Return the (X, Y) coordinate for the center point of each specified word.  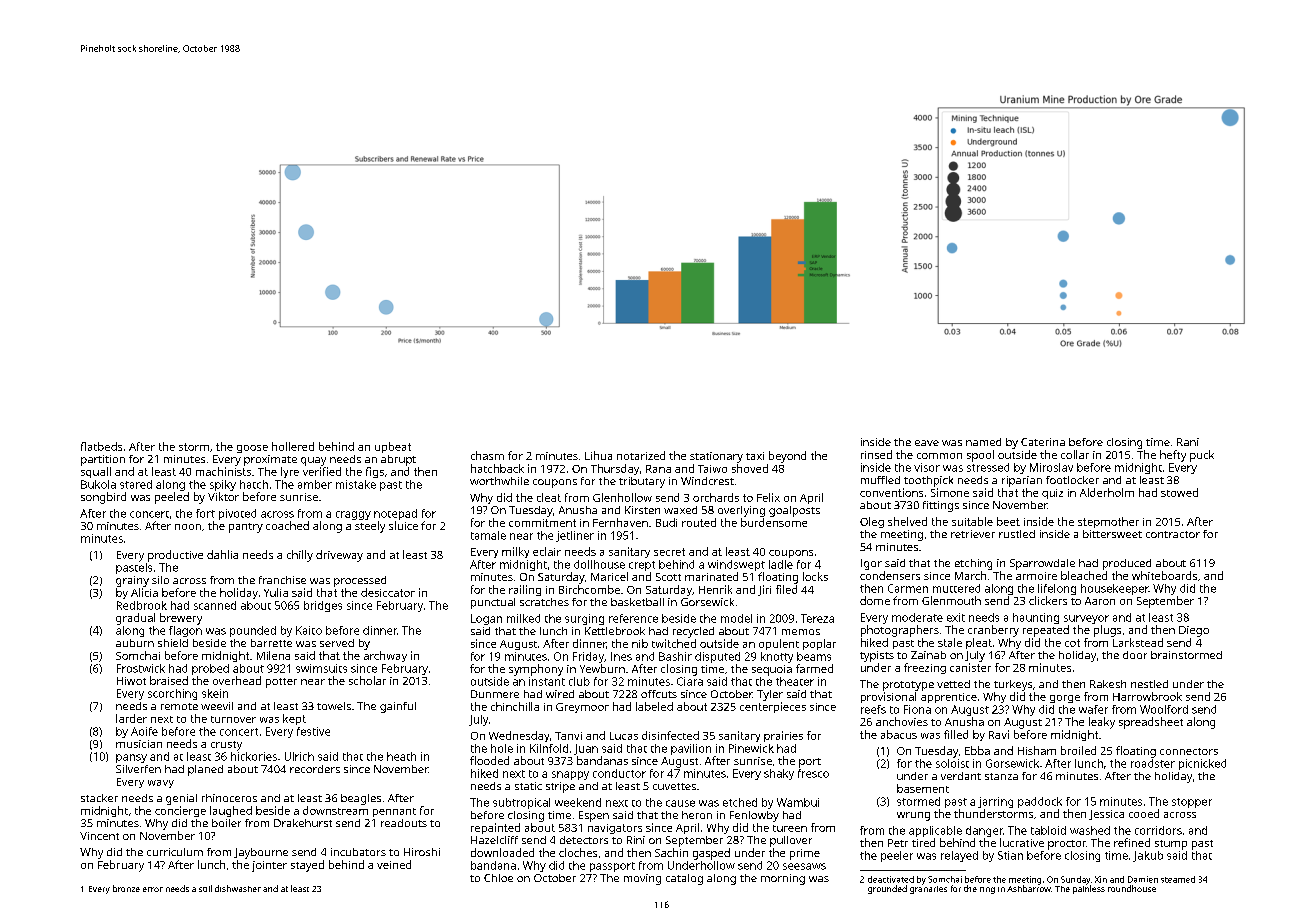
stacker (99, 798)
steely (370, 527)
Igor (871, 564)
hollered (293, 446)
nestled (1149, 684)
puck (1202, 456)
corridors (1158, 830)
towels (334, 706)
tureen (790, 828)
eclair (547, 551)
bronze (126, 888)
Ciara (690, 681)
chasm (487, 455)
